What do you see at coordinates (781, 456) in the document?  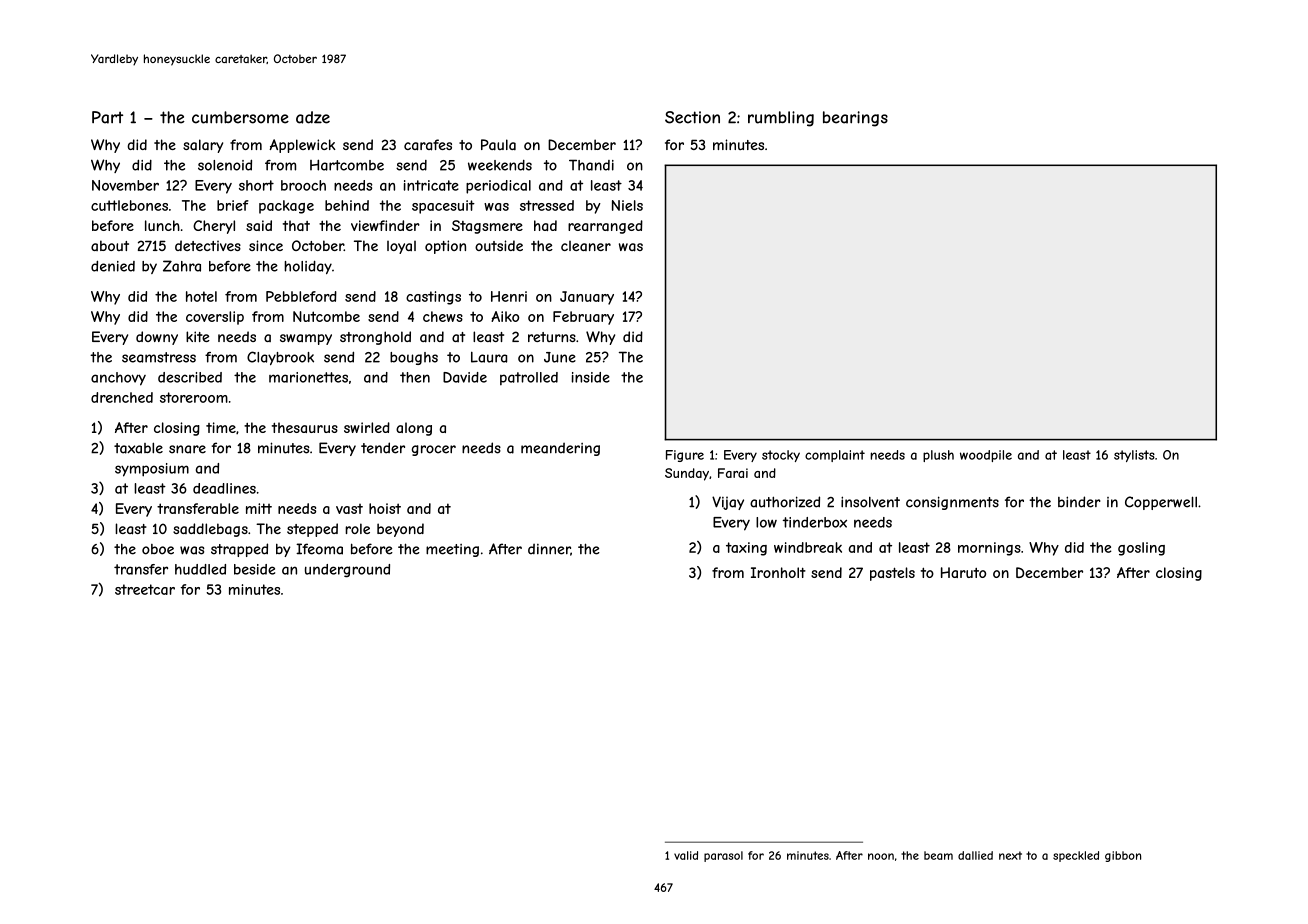 I see `stocky` at bounding box center [781, 456].
